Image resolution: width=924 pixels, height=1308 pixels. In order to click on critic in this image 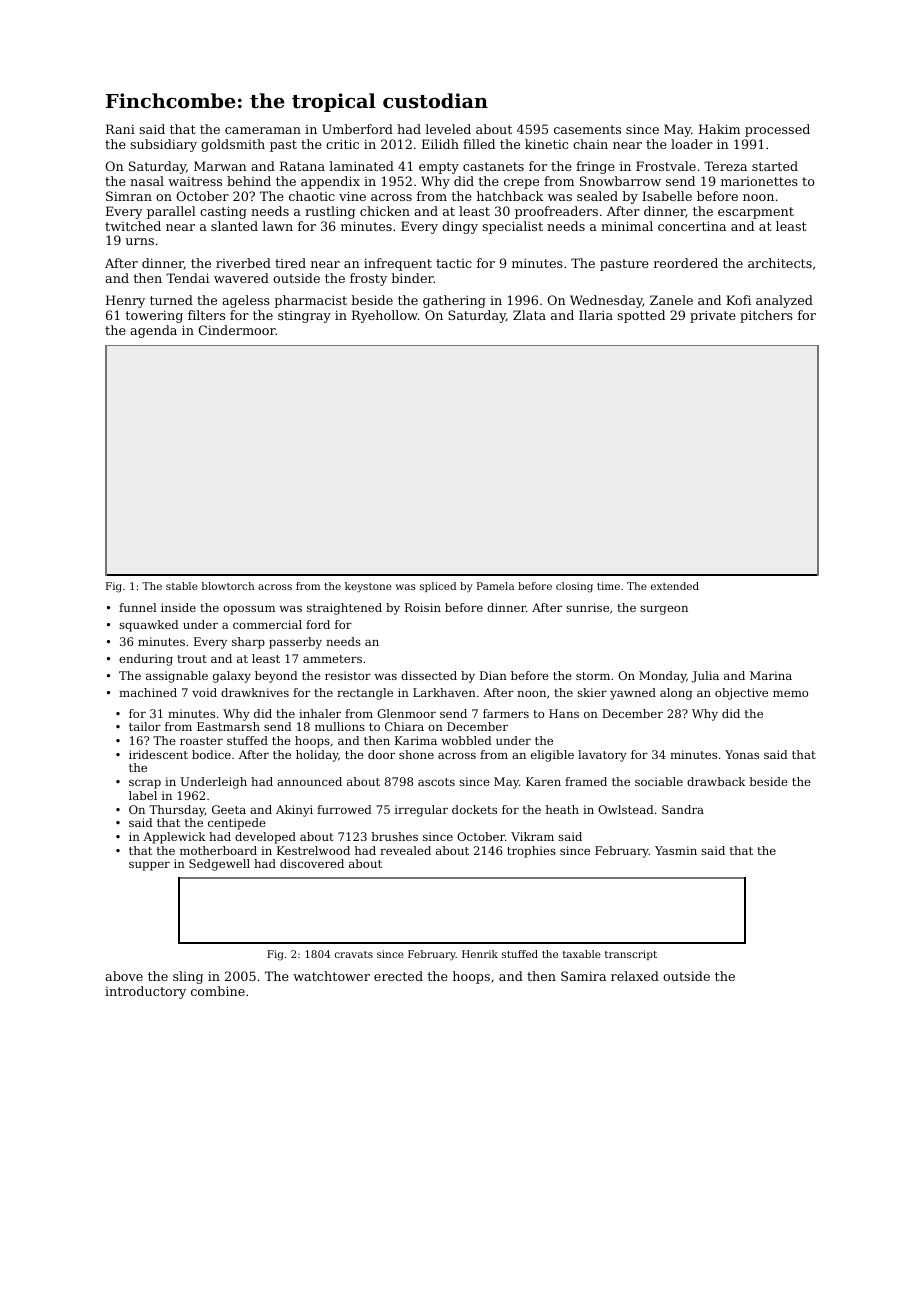, I will do `click(342, 144)`.
